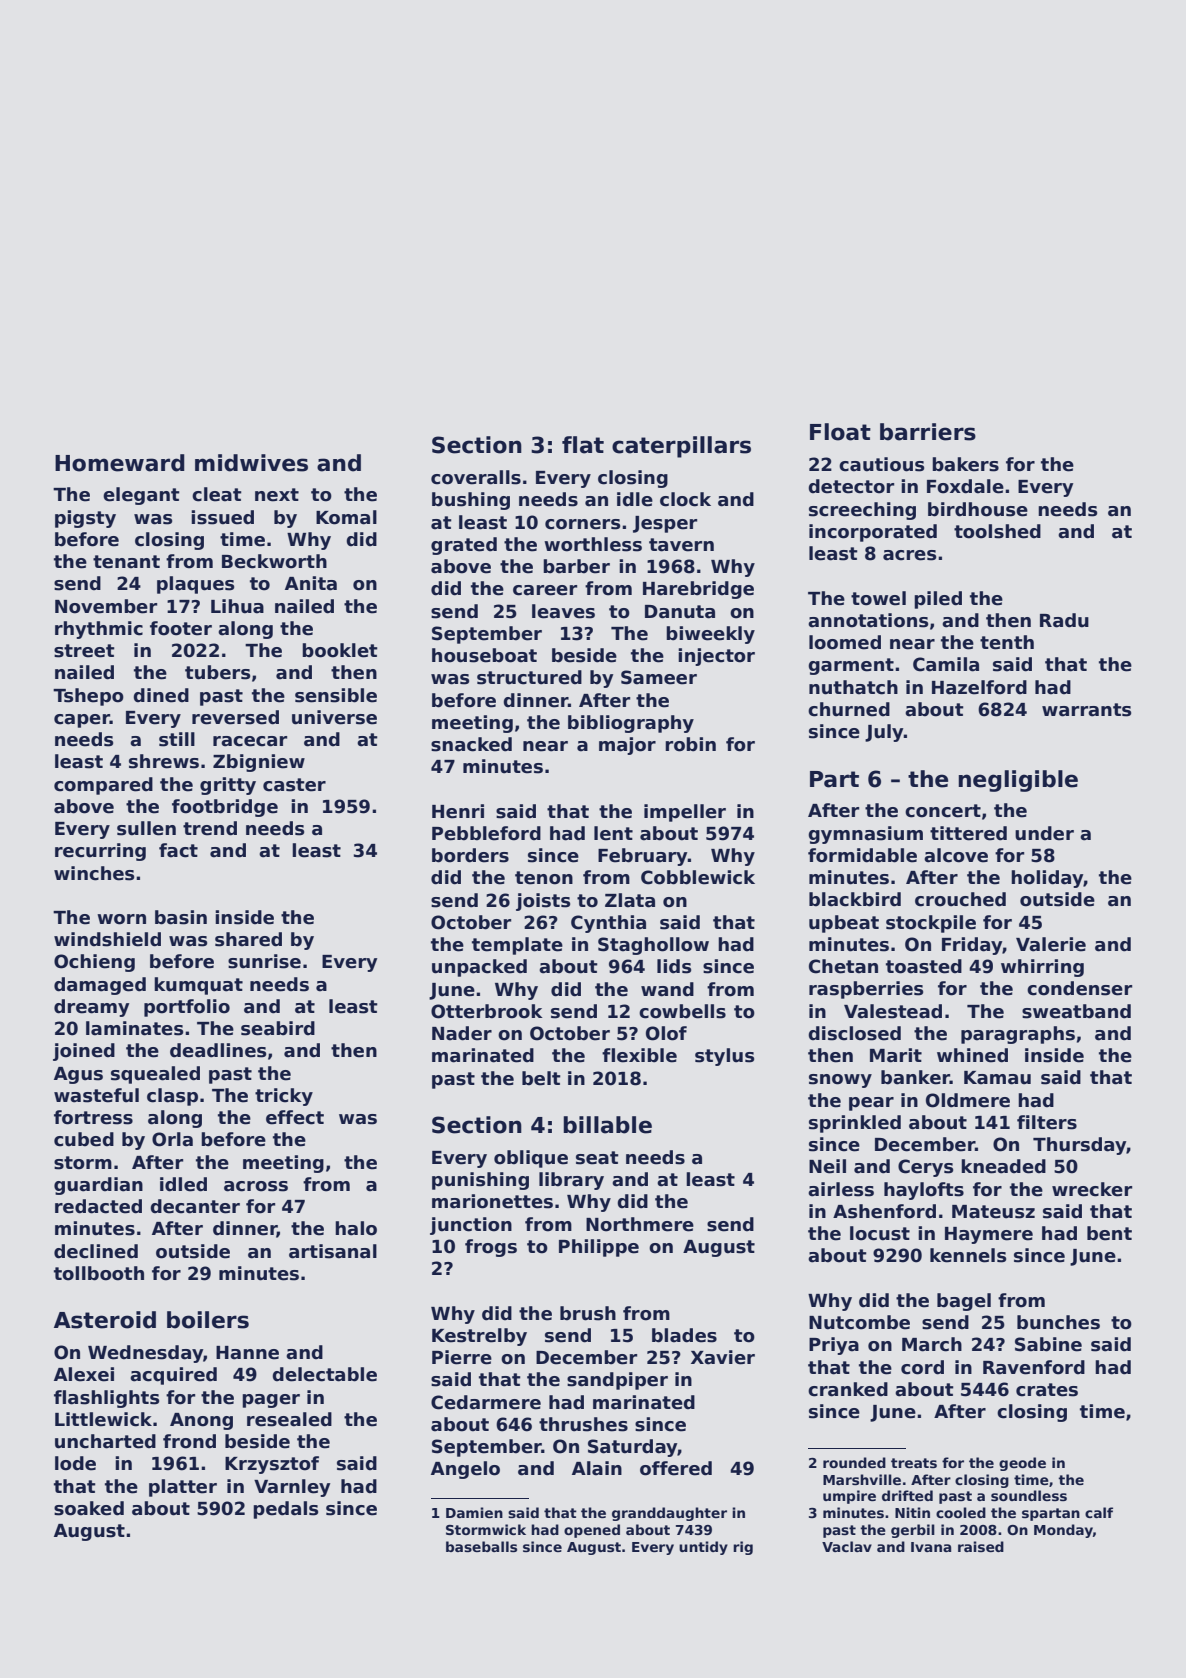  Describe the element at coordinates (928, 432) in the document. I see `barriers` at that location.
